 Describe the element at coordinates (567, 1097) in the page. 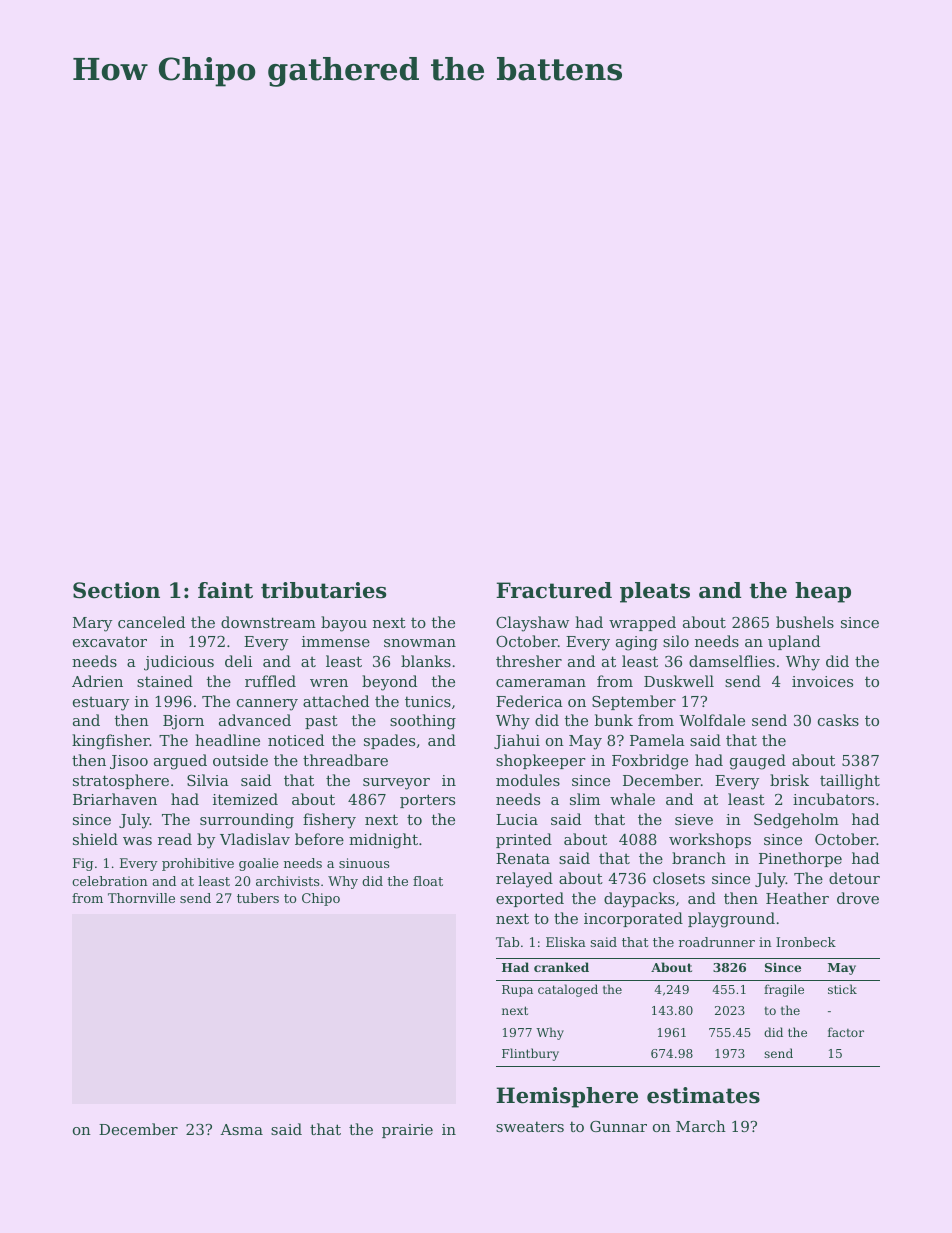

I see `Hemisphere` at that location.
